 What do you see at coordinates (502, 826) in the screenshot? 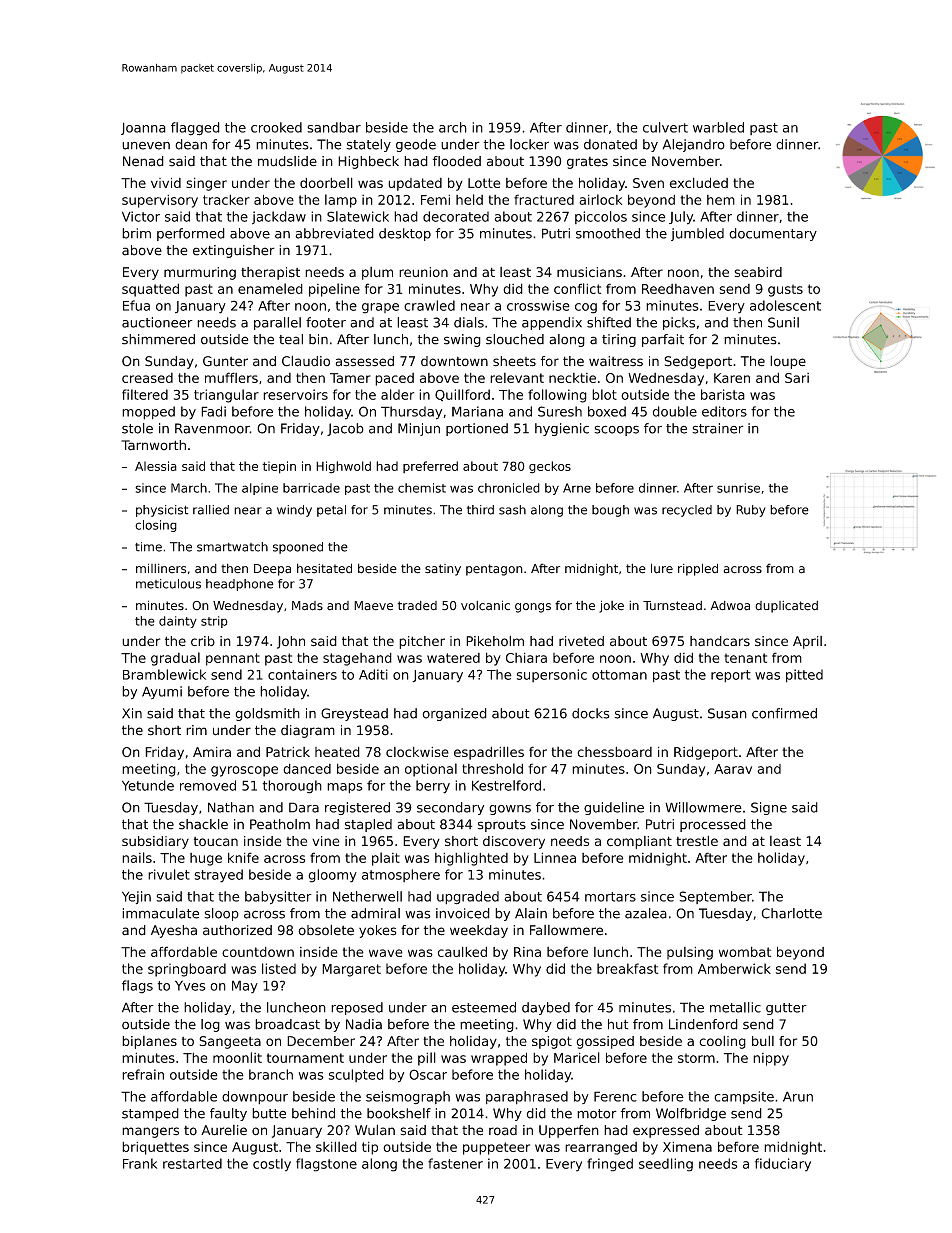
I see `sprouts` at bounding box center [502, 826].
